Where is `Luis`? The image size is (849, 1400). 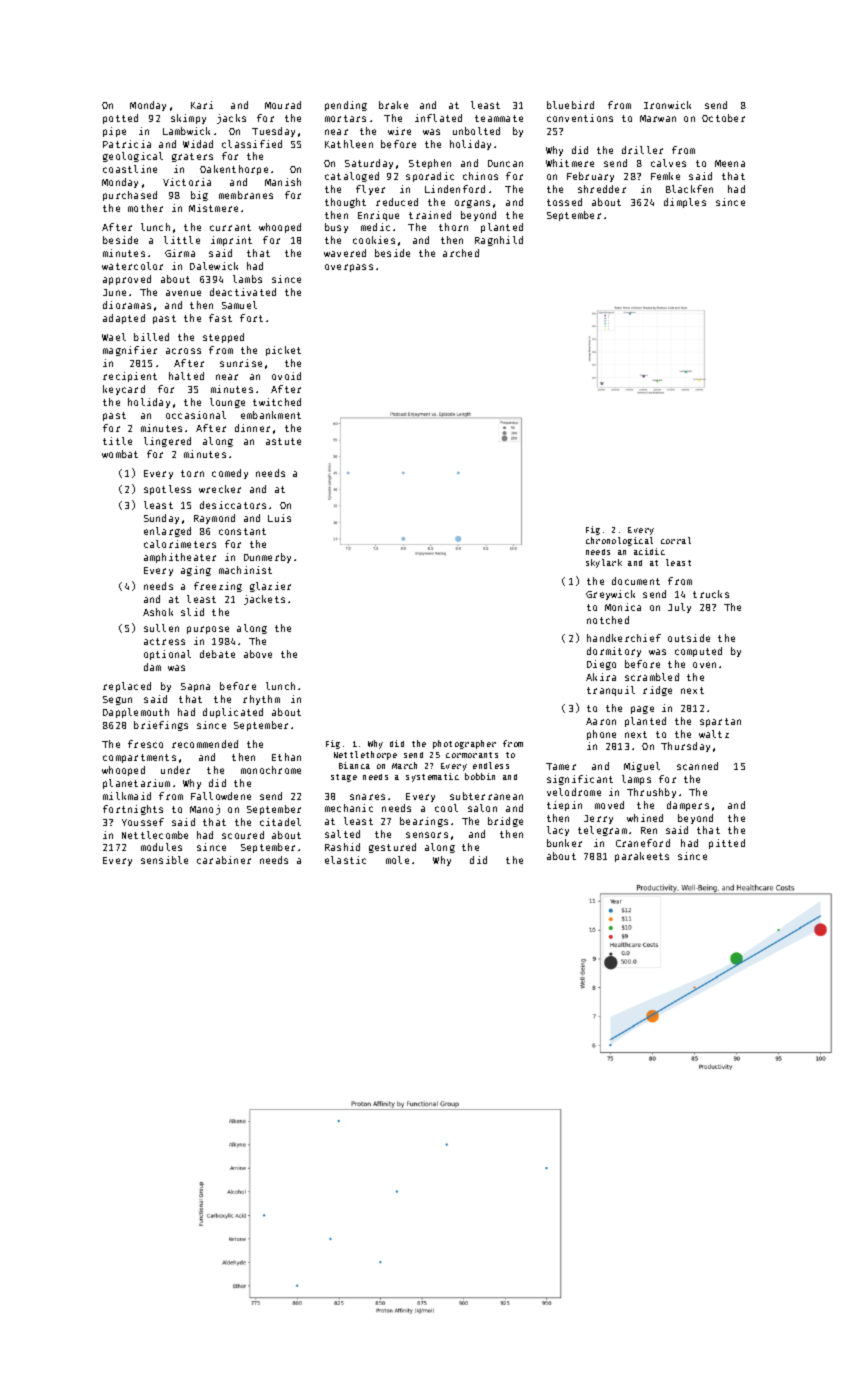
Luis is located at coordinates (279, 518).
